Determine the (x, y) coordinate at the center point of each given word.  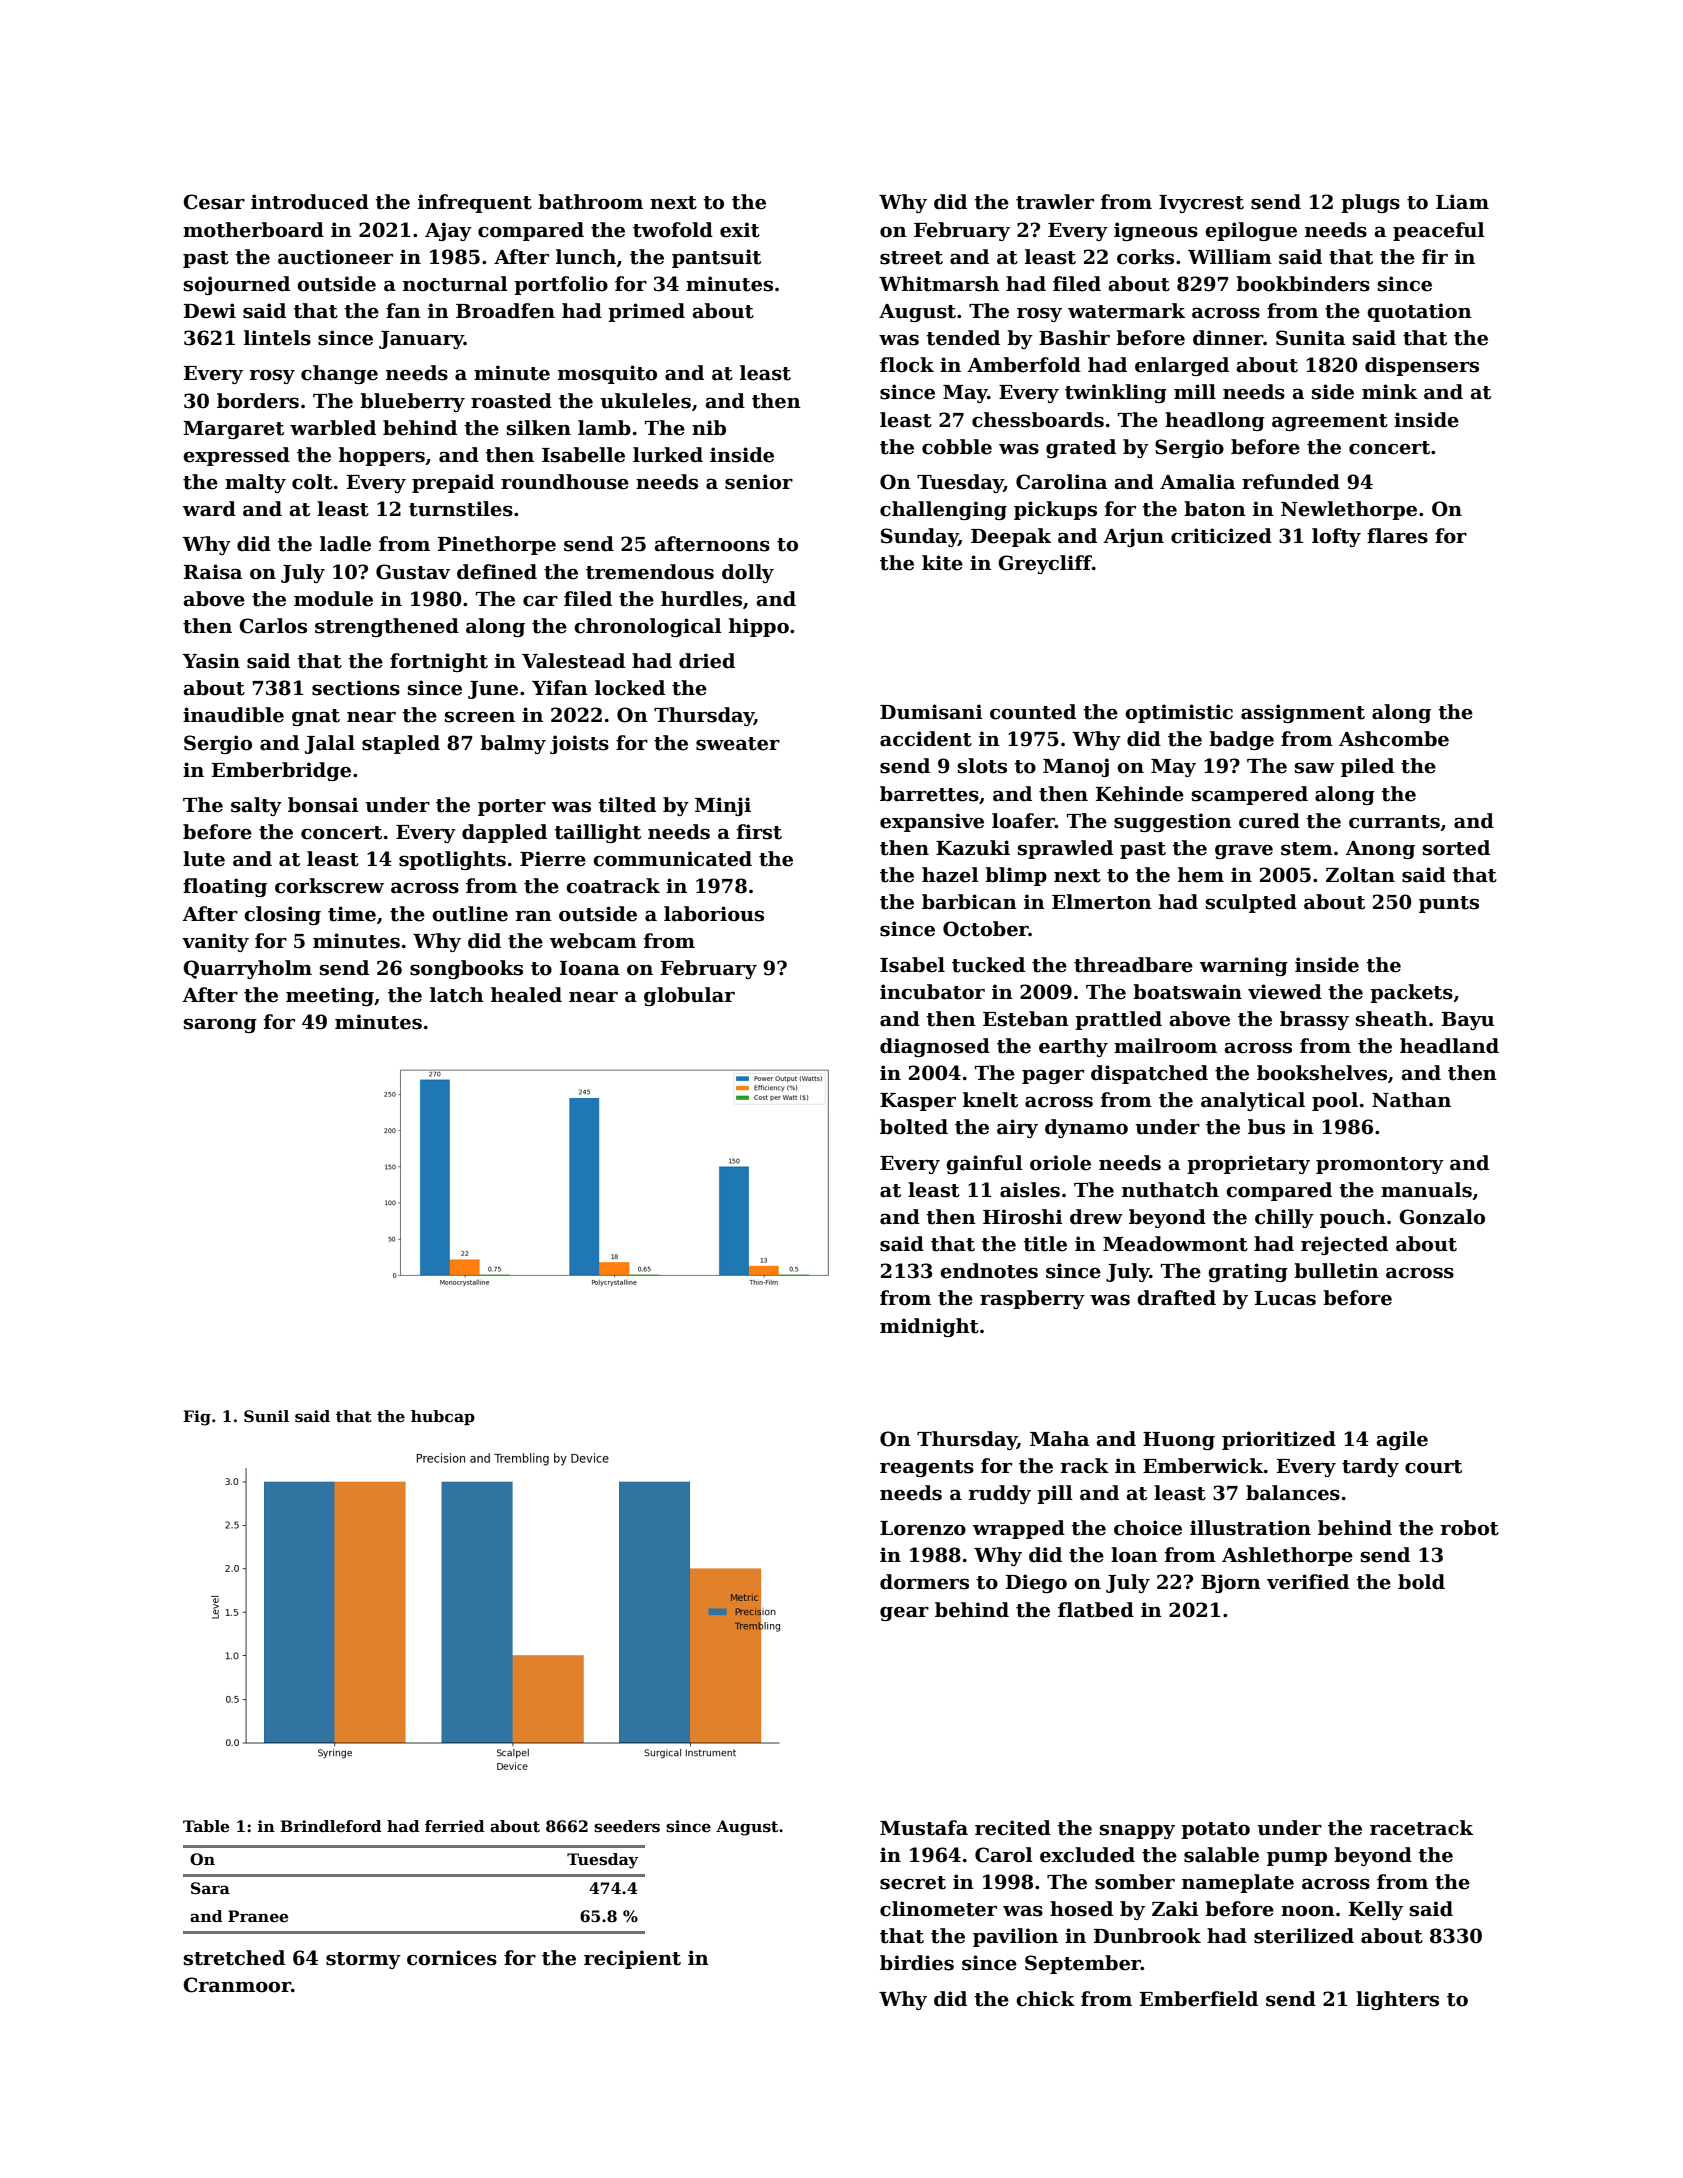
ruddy (1000, 1494)
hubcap (443, 1417)
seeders (627, 1826)
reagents (927, 1468)
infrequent (475, 203)
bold (1421, 1582)
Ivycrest (1201, 204)
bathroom (590, 202)
